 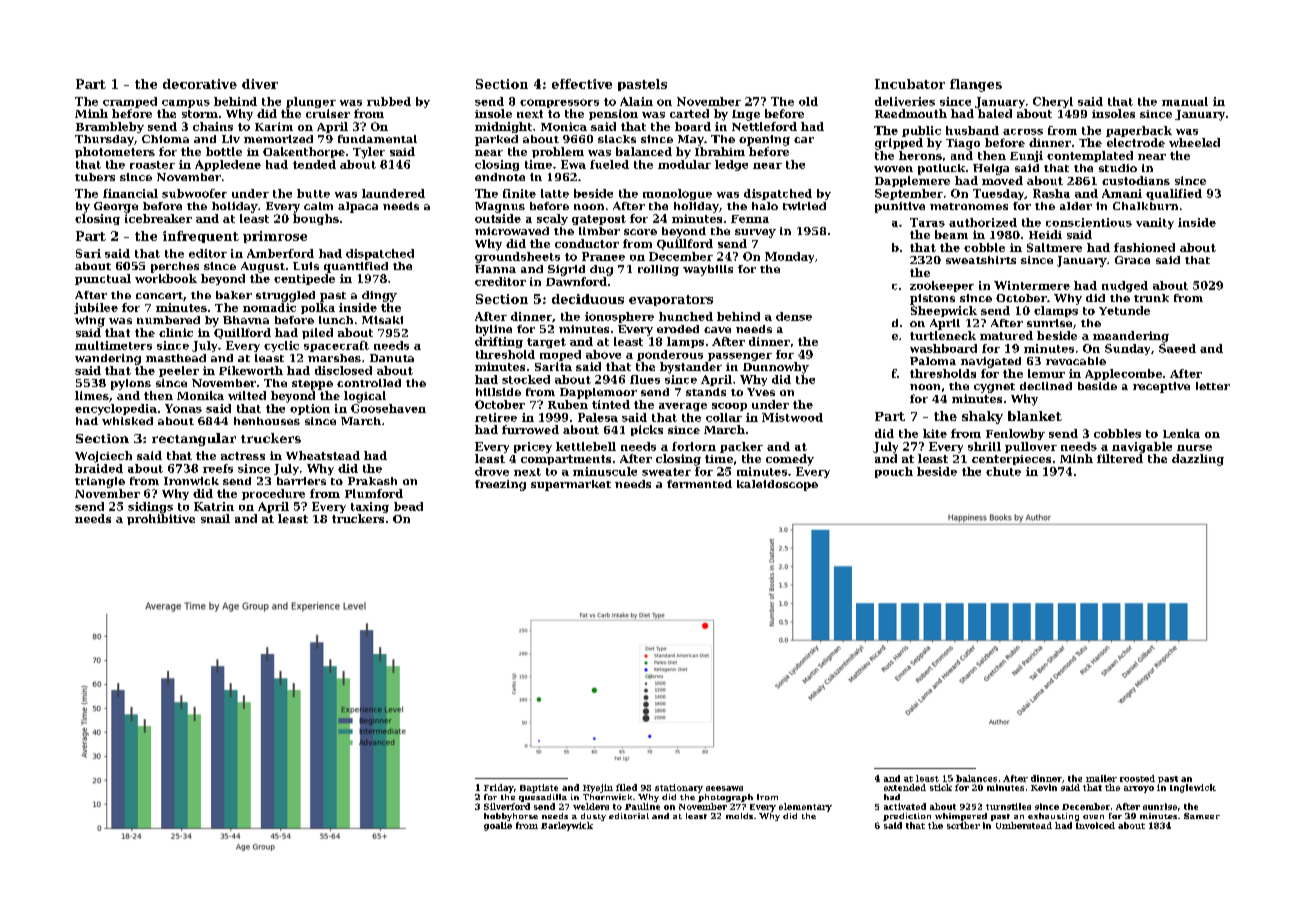 What do you see at coordinates (1024, 825) in the image?
I see `Umberstead` at bounding box center [1024, 825].
